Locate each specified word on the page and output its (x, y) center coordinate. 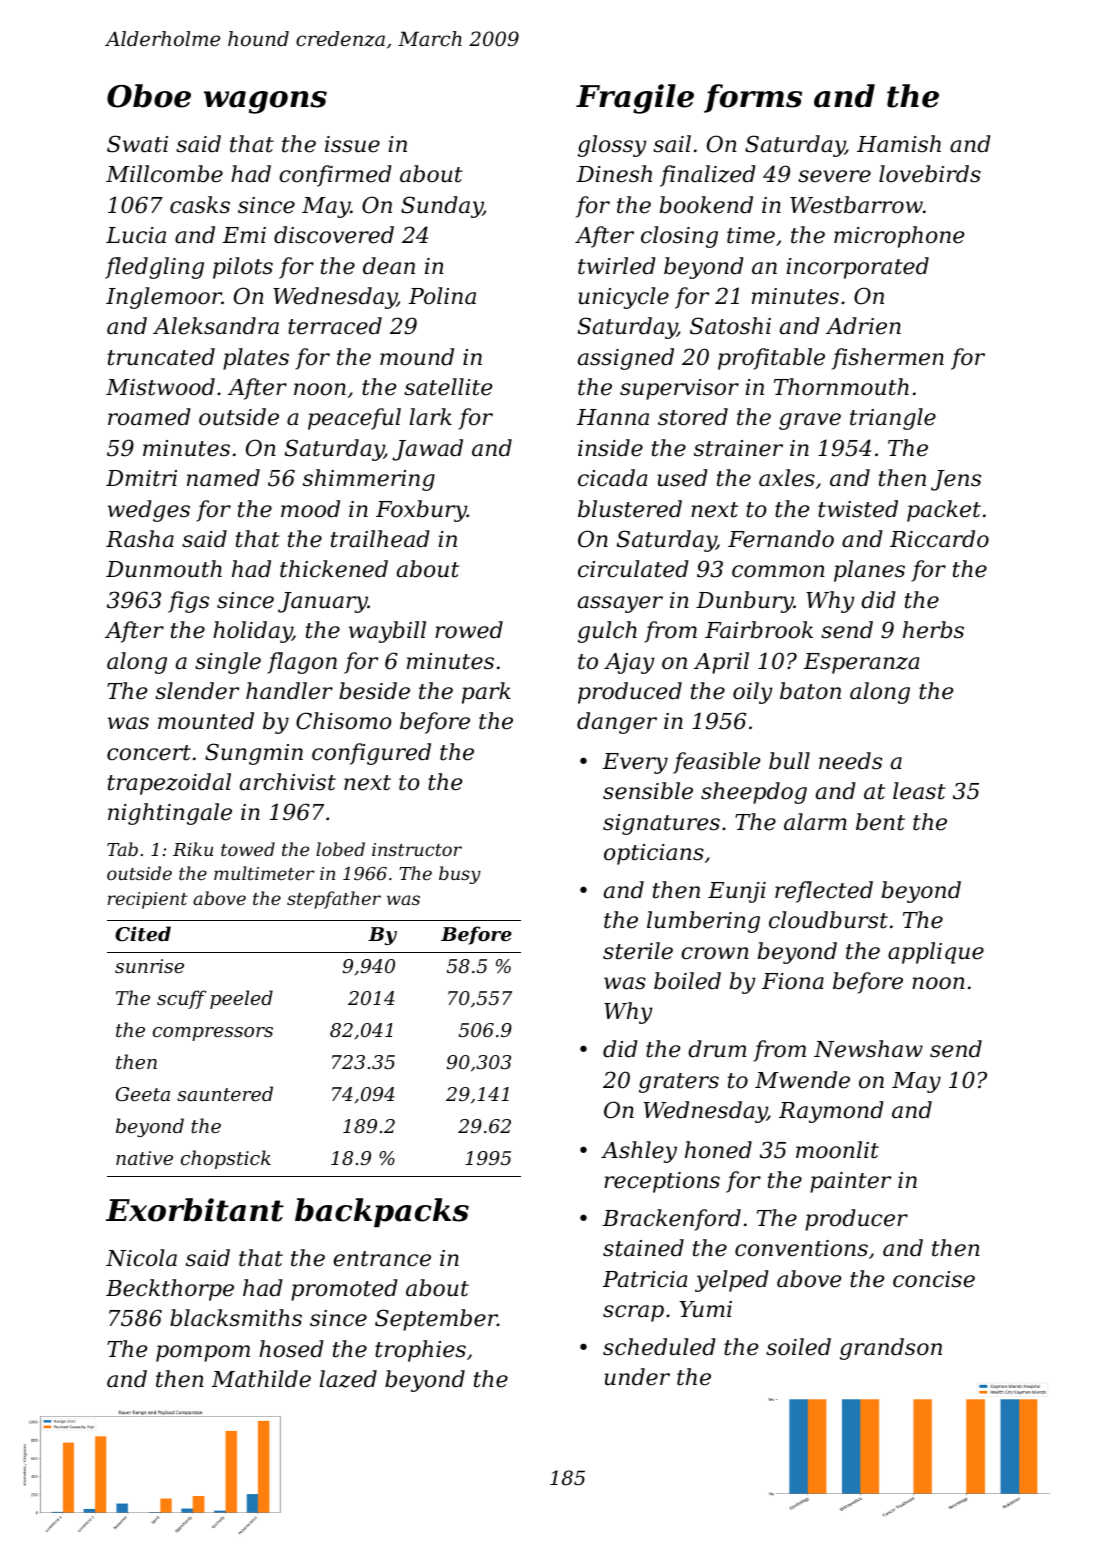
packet (944, 511)
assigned (626, 359)
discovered (334, 235)
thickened (334, 569)
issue (352, 144)
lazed (348, 1379)
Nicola (141, 1258)
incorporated (857, 268)
